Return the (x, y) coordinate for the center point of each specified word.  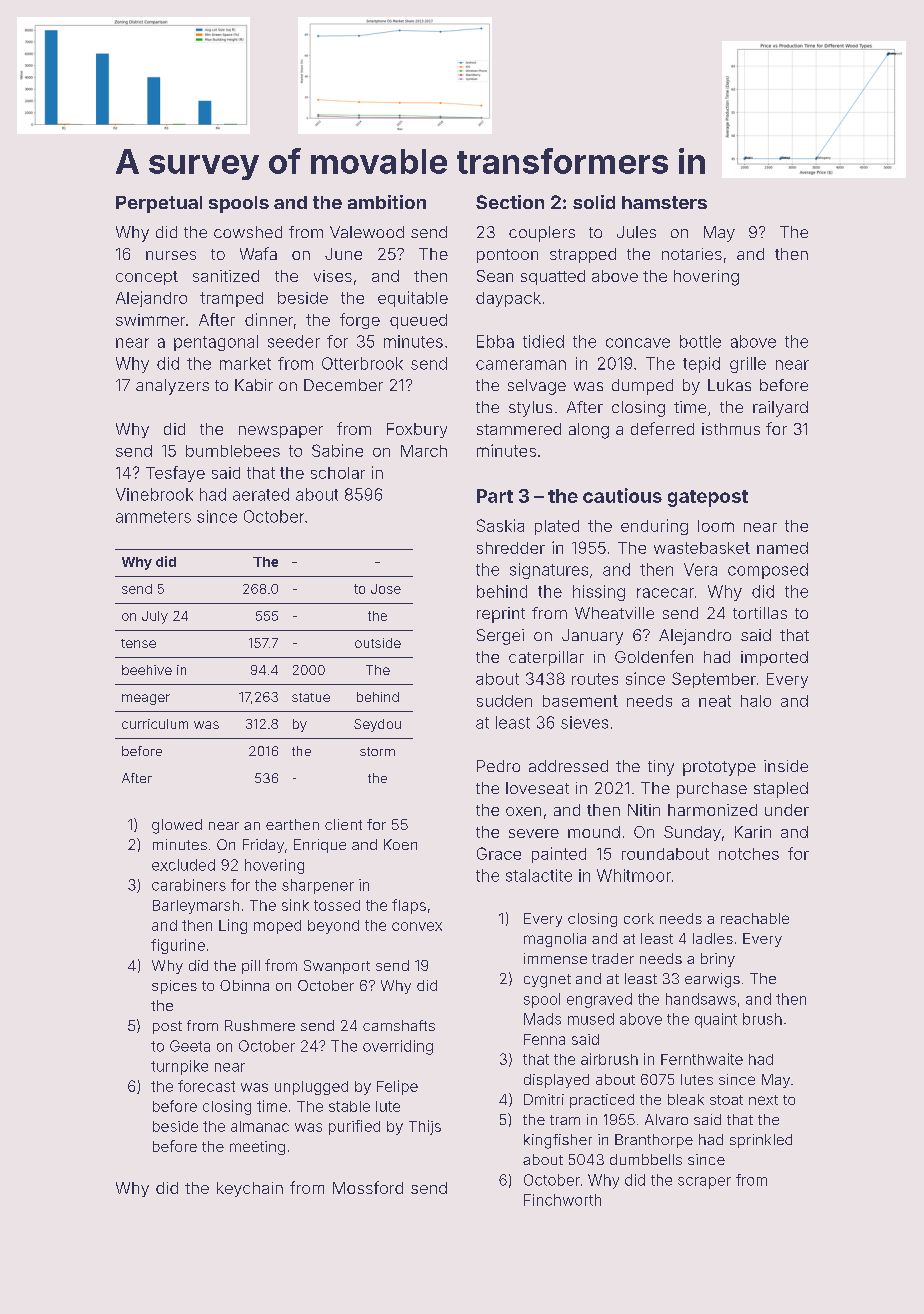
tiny (661, 768)
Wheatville (614, 613)
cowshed (248, 232)
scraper (704, 1183)
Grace (499, 853)
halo (756, 701)
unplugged (311, 1088)
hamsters (664, 202)
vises (333, 276)
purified (354, 1127)
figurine (178, 946)
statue (311, 697)
